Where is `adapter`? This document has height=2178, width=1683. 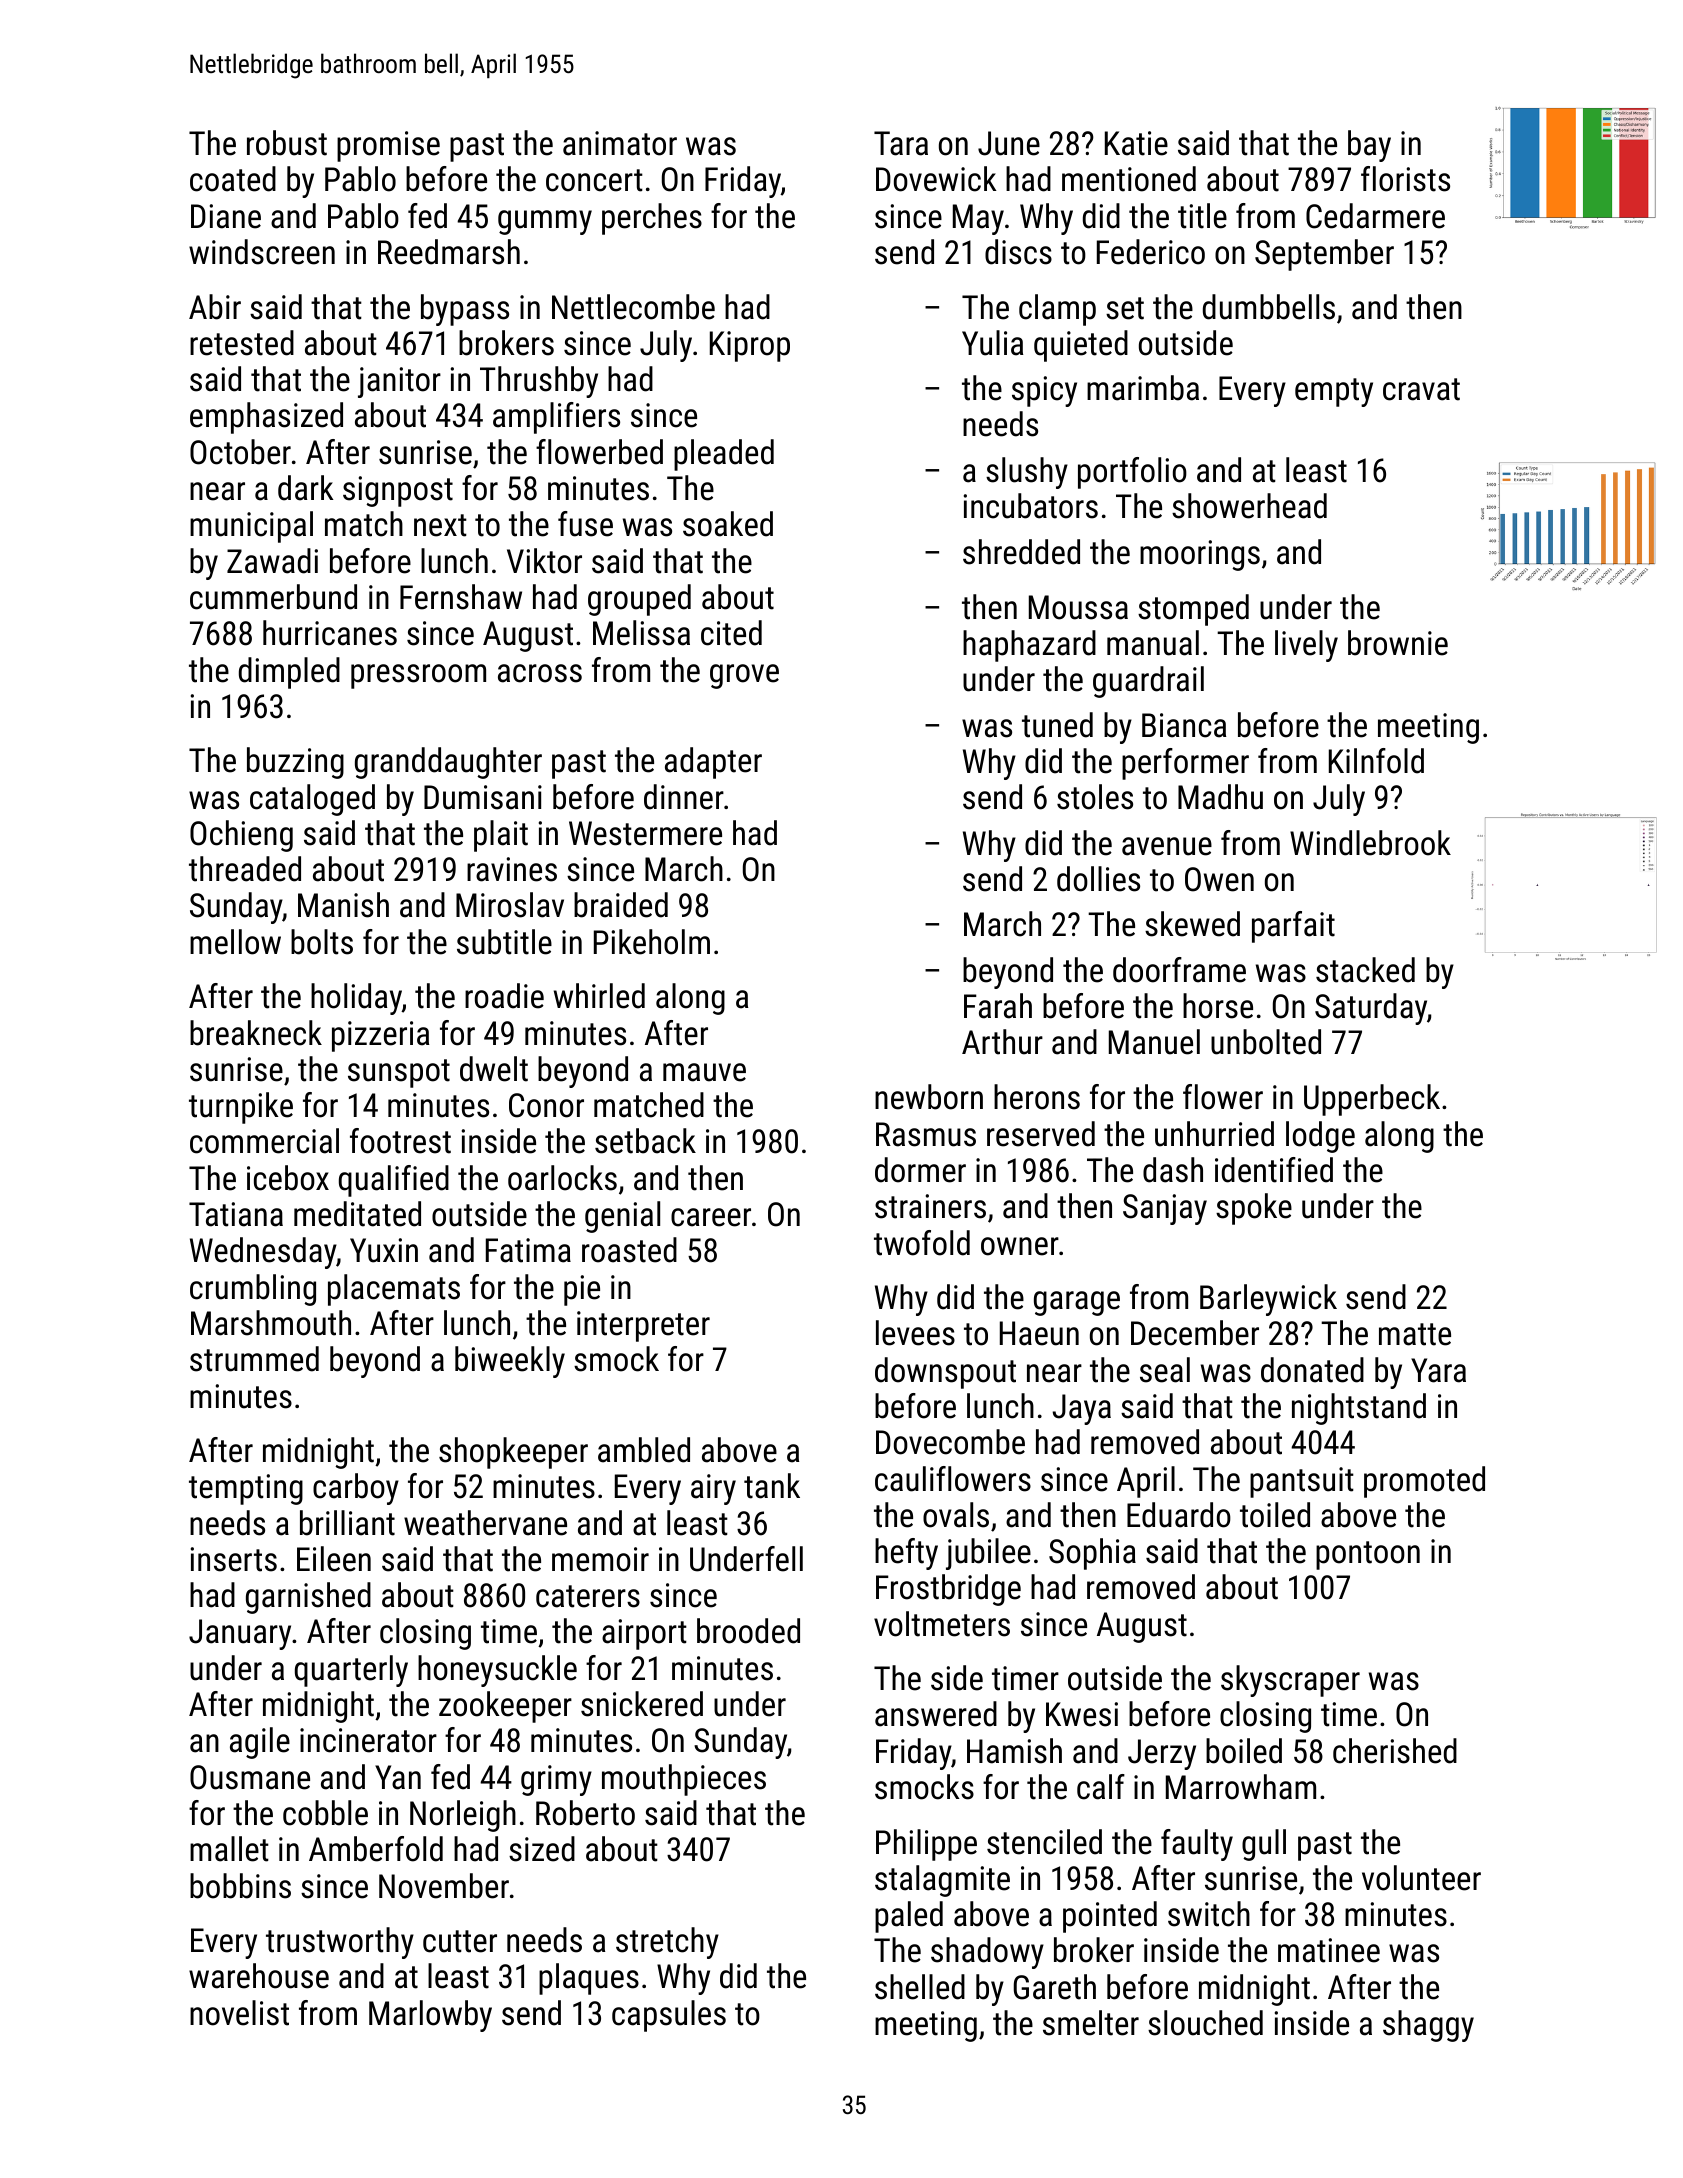 adapter is located at coordinates (713, 763).
